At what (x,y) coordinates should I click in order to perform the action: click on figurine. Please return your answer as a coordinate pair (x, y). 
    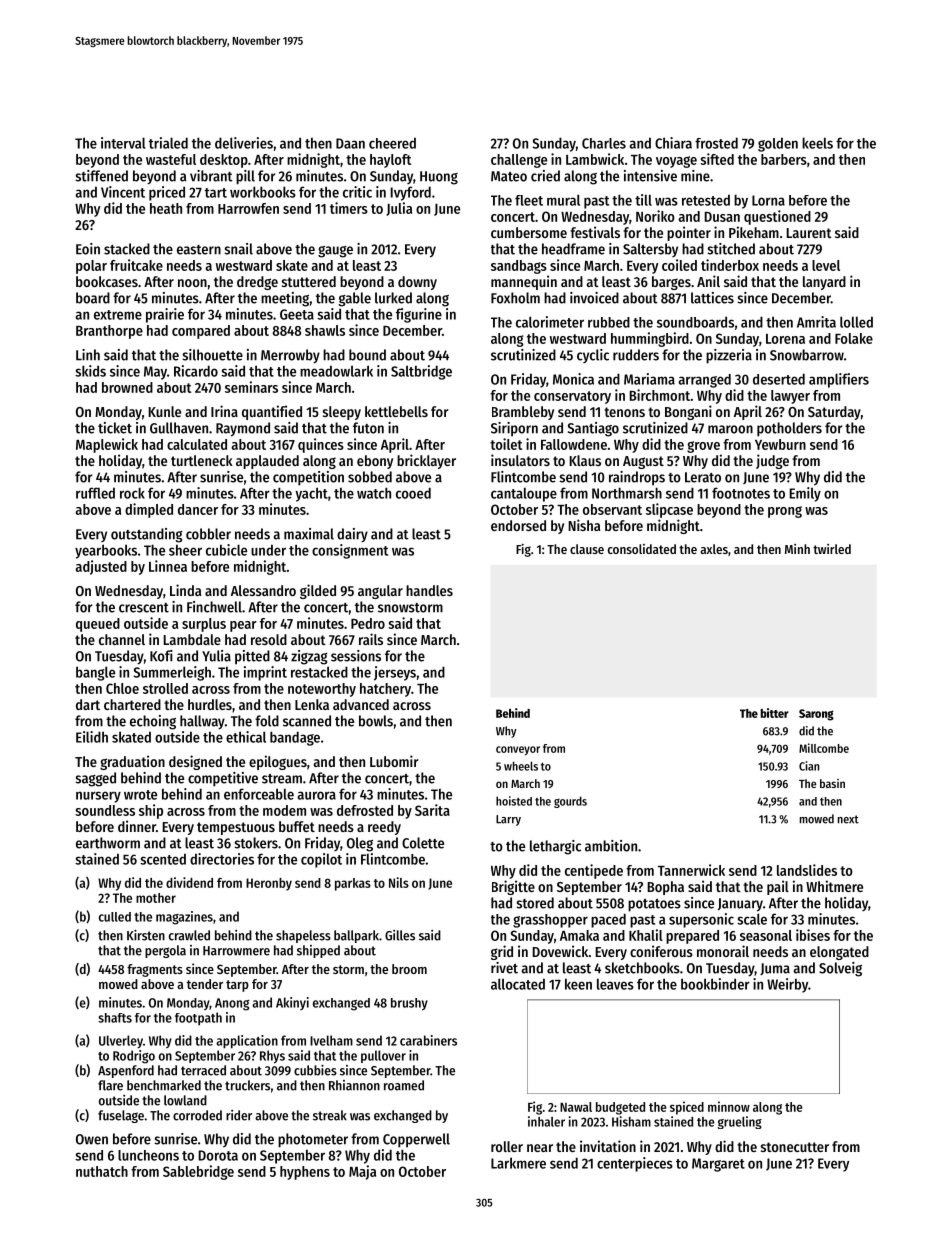
    Looking at the image, I should click on (419, 315).
